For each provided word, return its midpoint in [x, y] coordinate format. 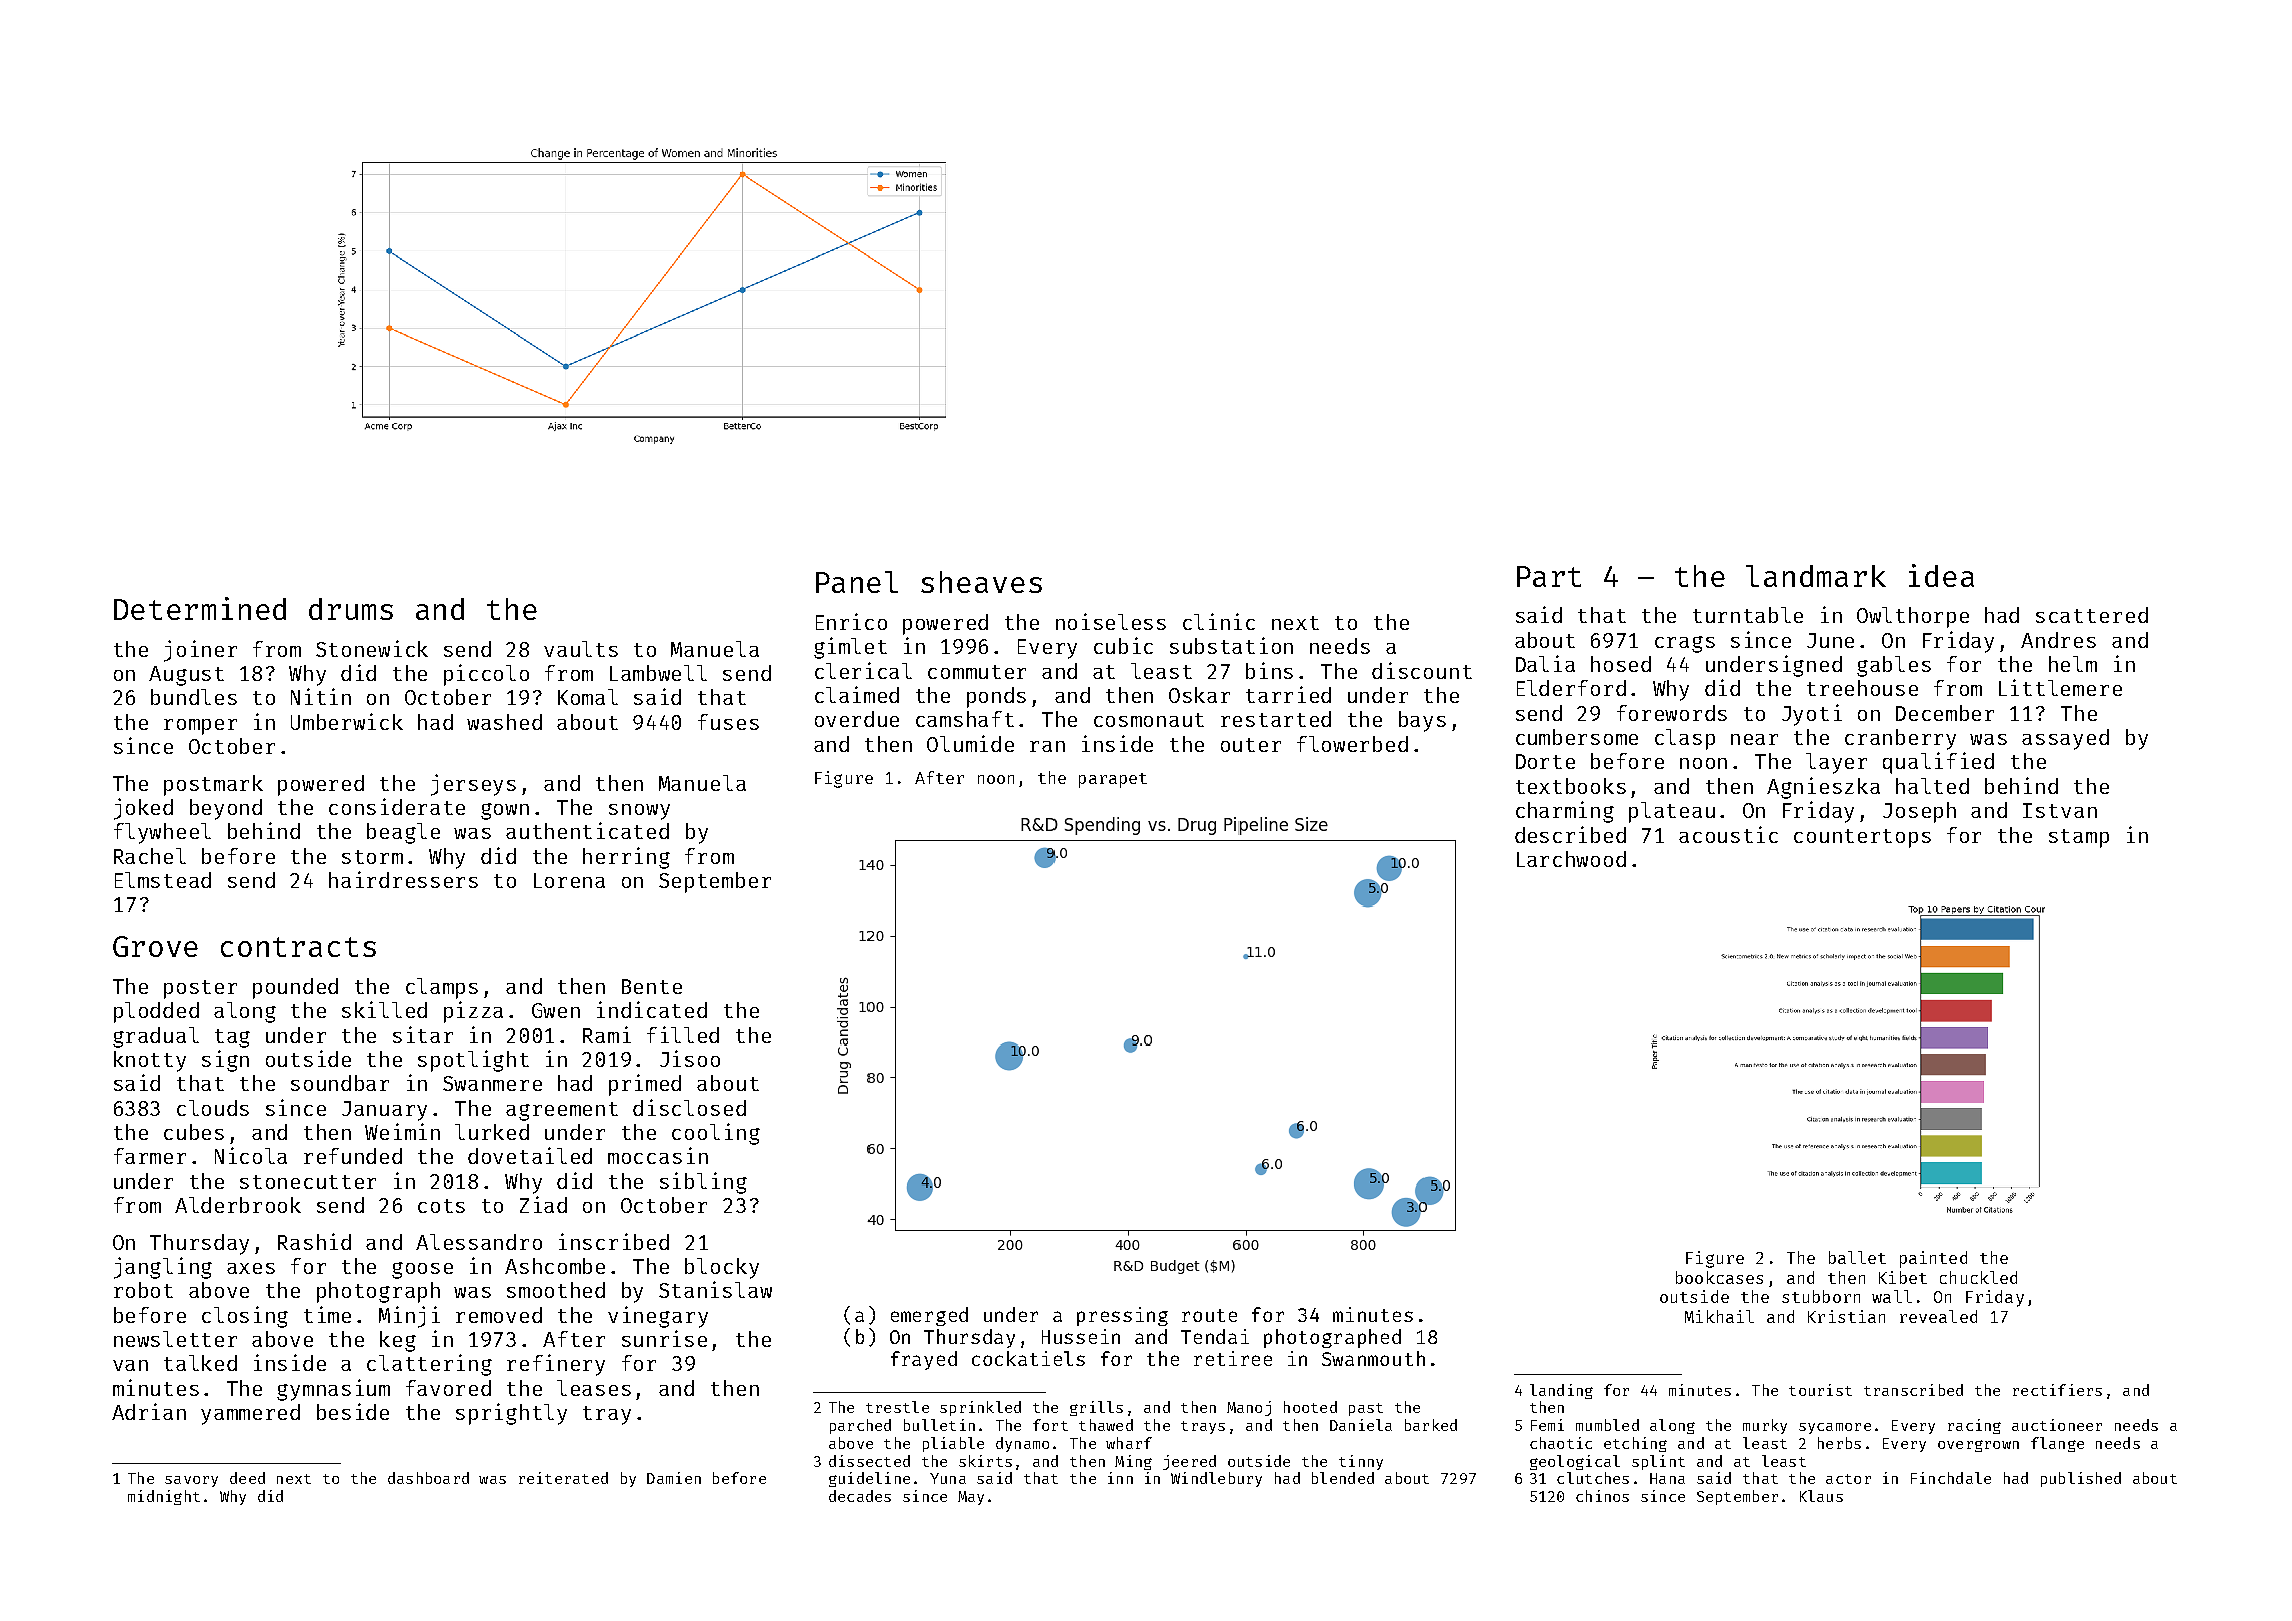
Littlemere [2060, 687]
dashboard [428, 1478]
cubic [1123, 645]
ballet [1857, 1257]
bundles [194, 697]
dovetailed [530, 1155]
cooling [716, 1134]
